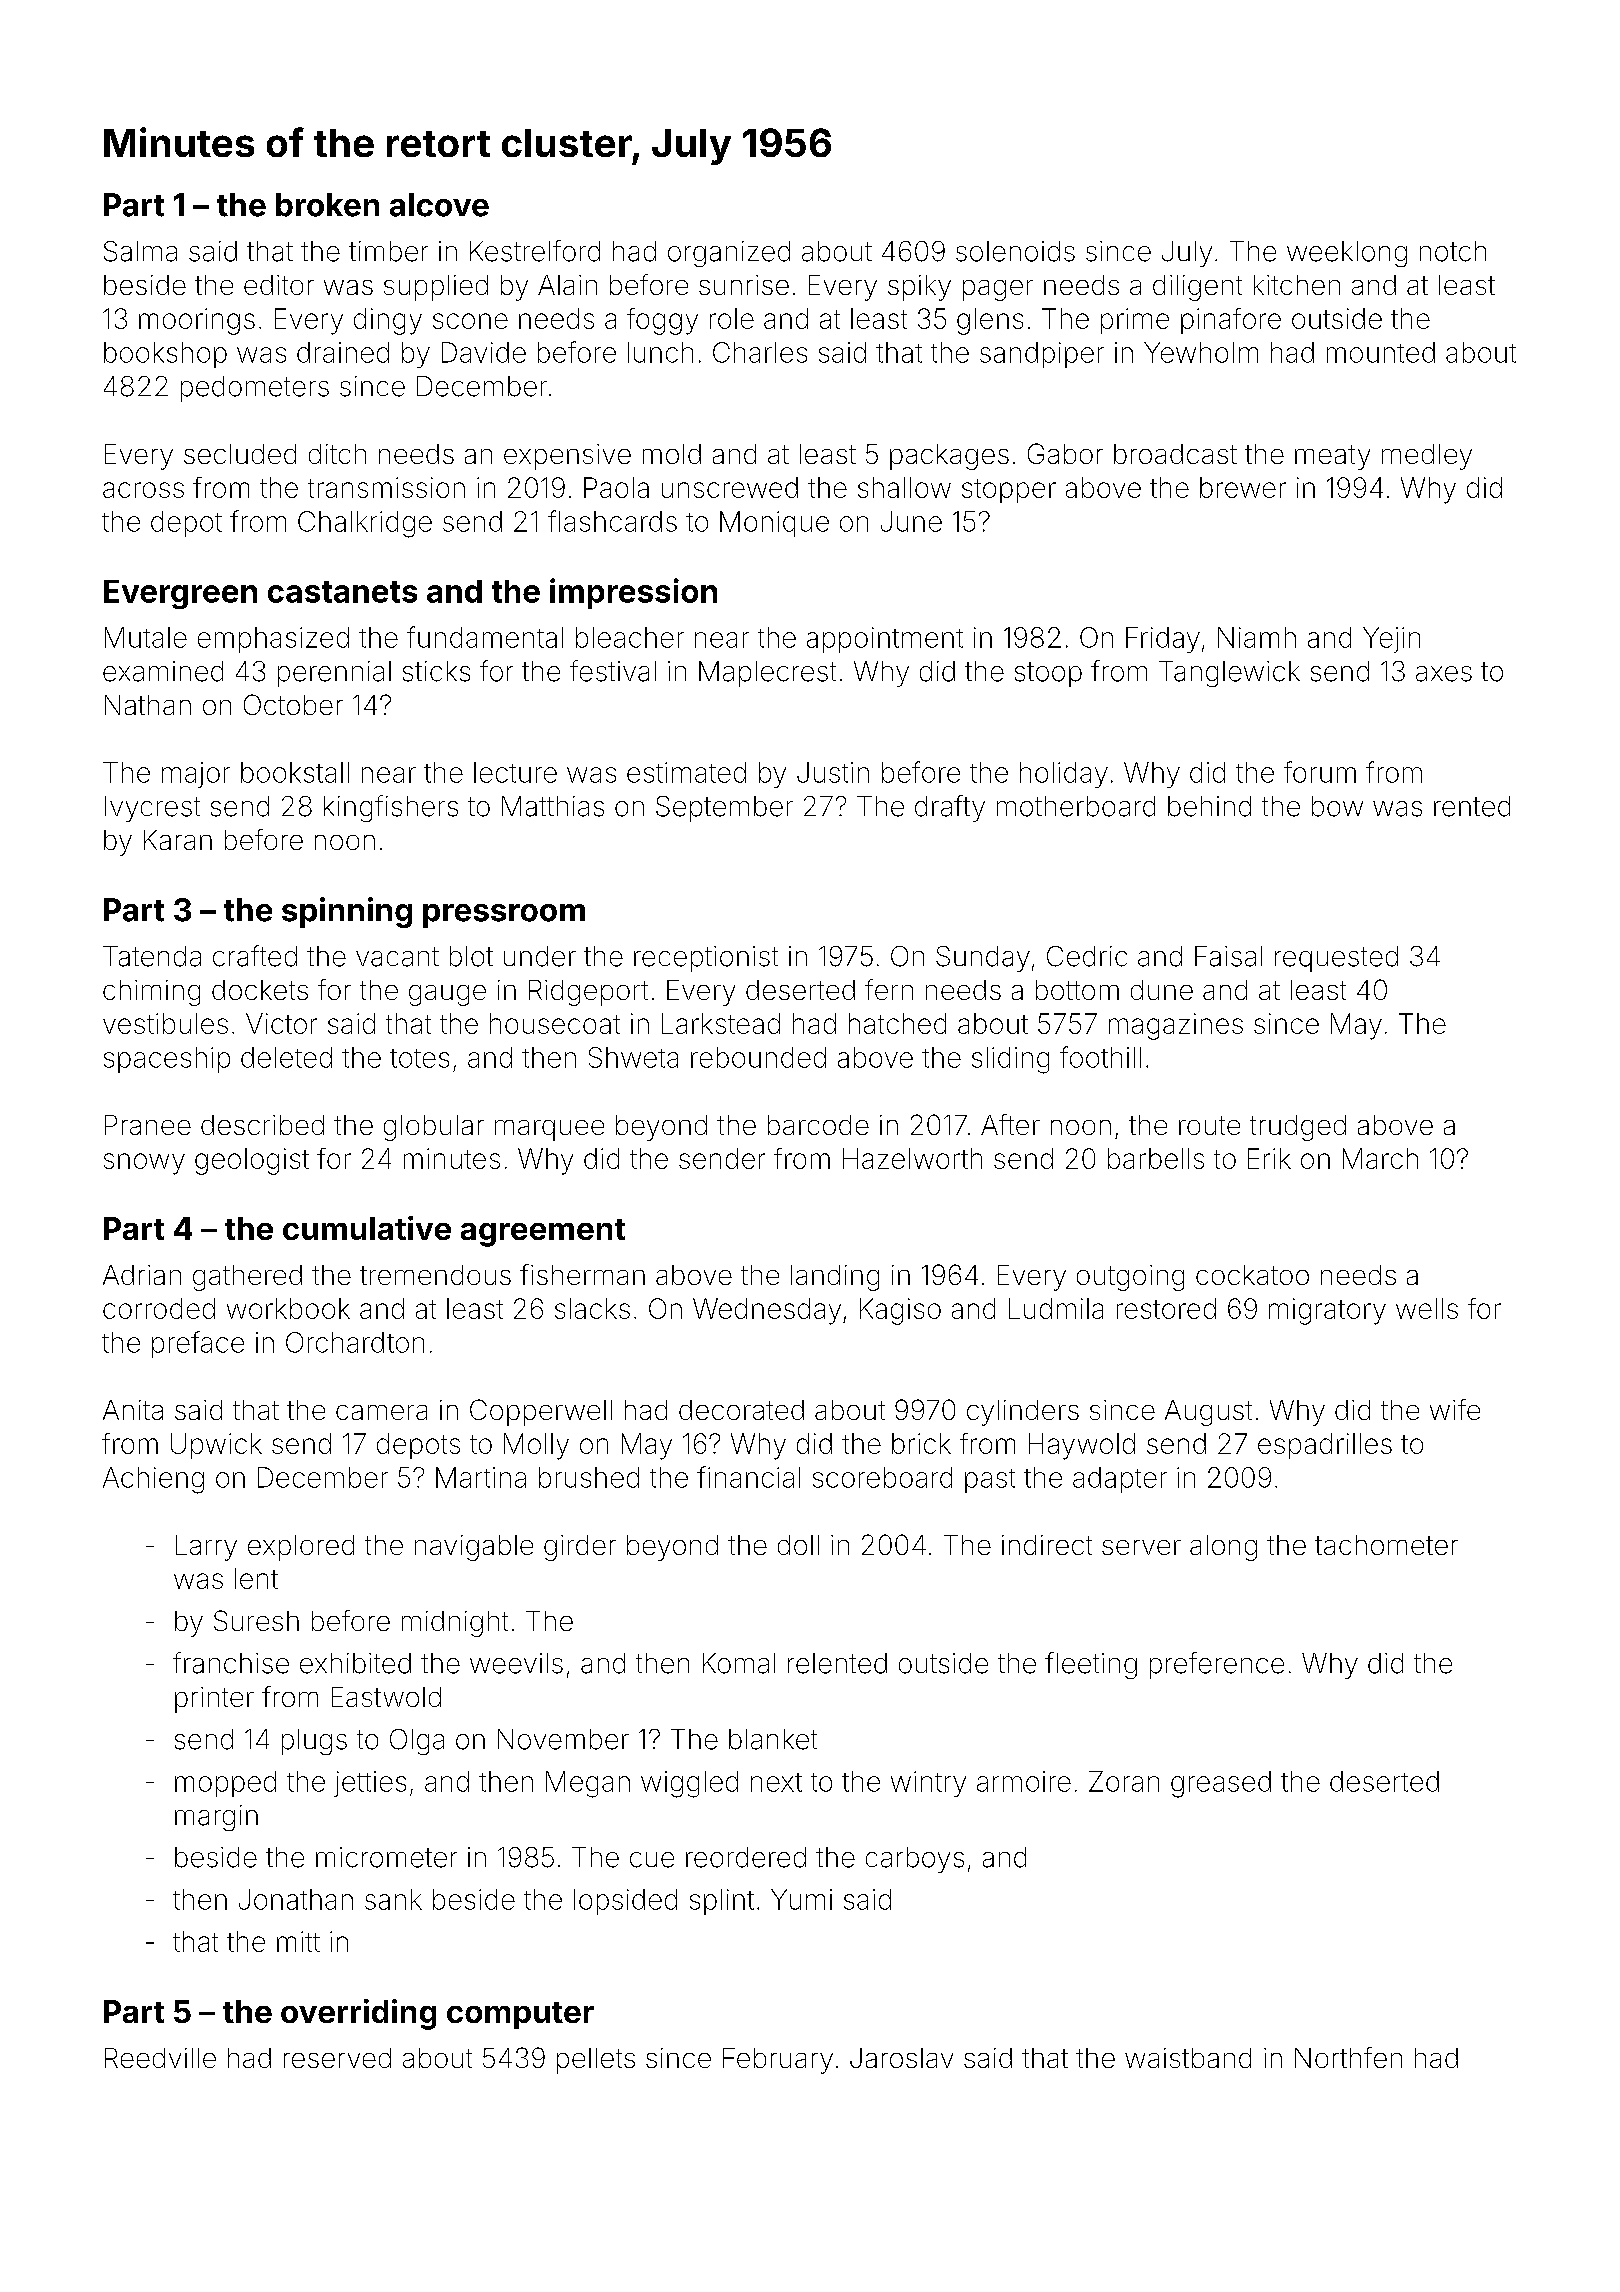 The width and height of the image is (1620, 2292). Describe the element at coordinates (1087, 956) in the image. I see `Cedric` at that location.
